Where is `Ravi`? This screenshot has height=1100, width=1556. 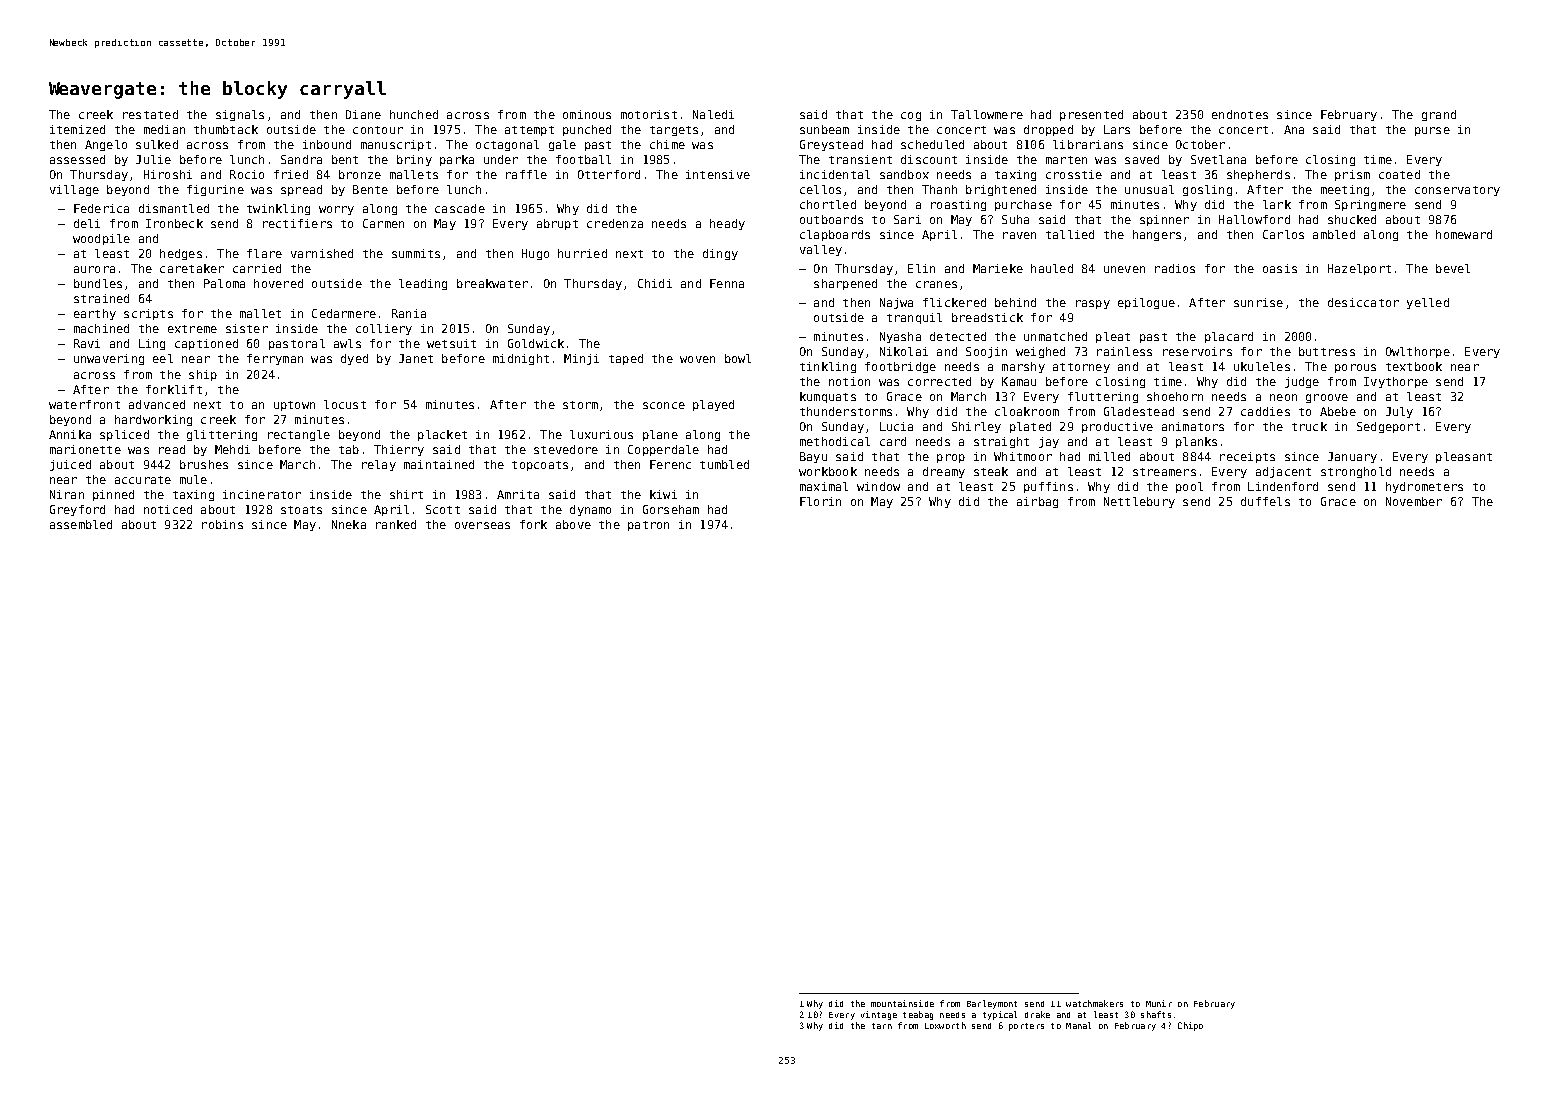
Ravi is located at coordinates (87, 343).
